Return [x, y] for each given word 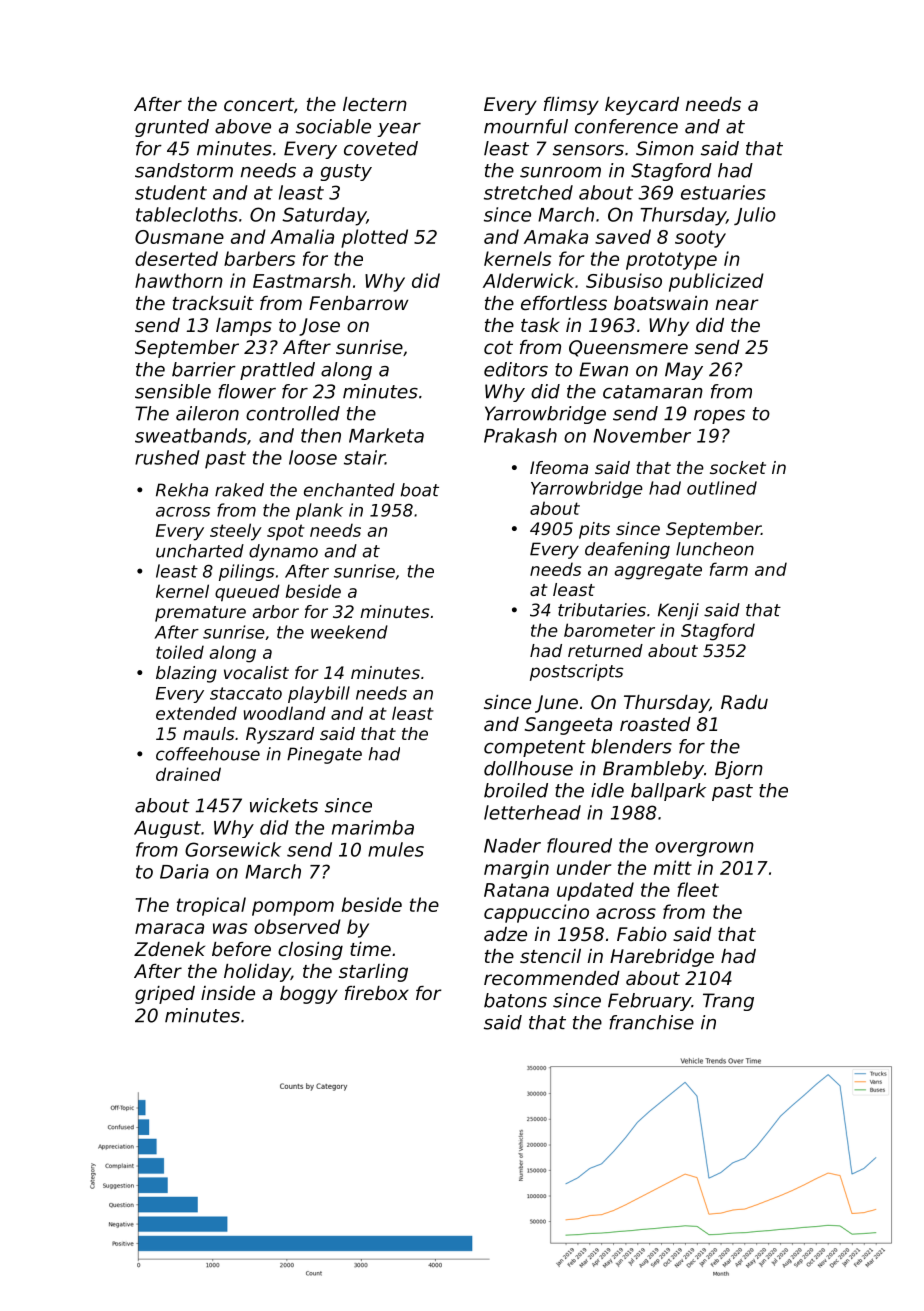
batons [515, 1000]
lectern [375, 104]
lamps [244, 327]
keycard [642, 106]
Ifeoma [559, 467]
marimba [373, 827]
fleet [698, 889]
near [737, 304]
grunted [172, 128]
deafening [627, 550]
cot [498, 347]
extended [196, 713]
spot [286, 532]
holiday [257, 973]
